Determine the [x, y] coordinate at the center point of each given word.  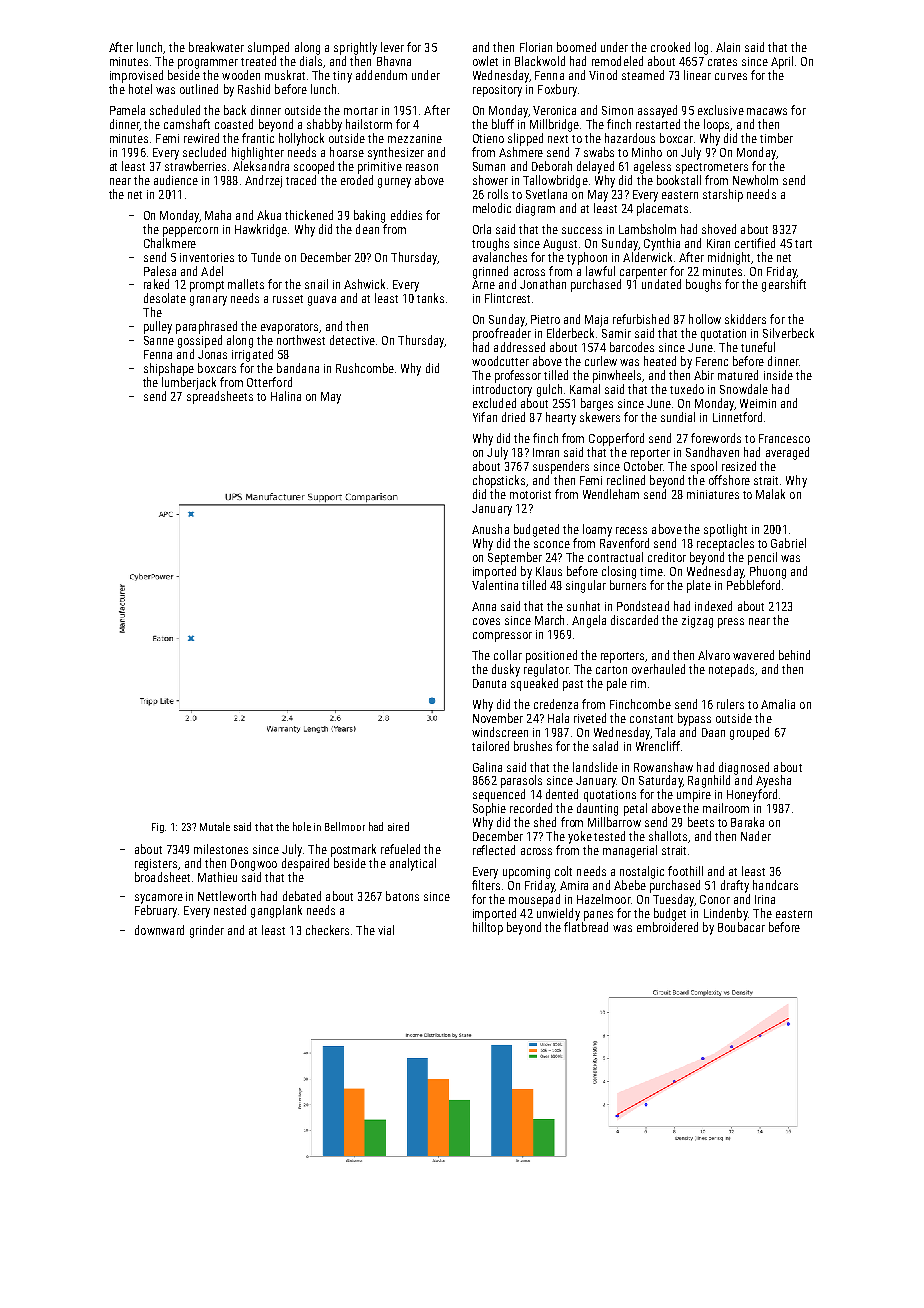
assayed [657, 111]
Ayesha [773, 781]
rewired [201, 138]
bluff [503, 124]
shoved [719, 229]
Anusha [490, 529]
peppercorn [190, 232]
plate [699, 586]
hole [302, 826]
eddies [406, 215]
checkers [327, 930]
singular [586, 586]
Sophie [489, 809]
